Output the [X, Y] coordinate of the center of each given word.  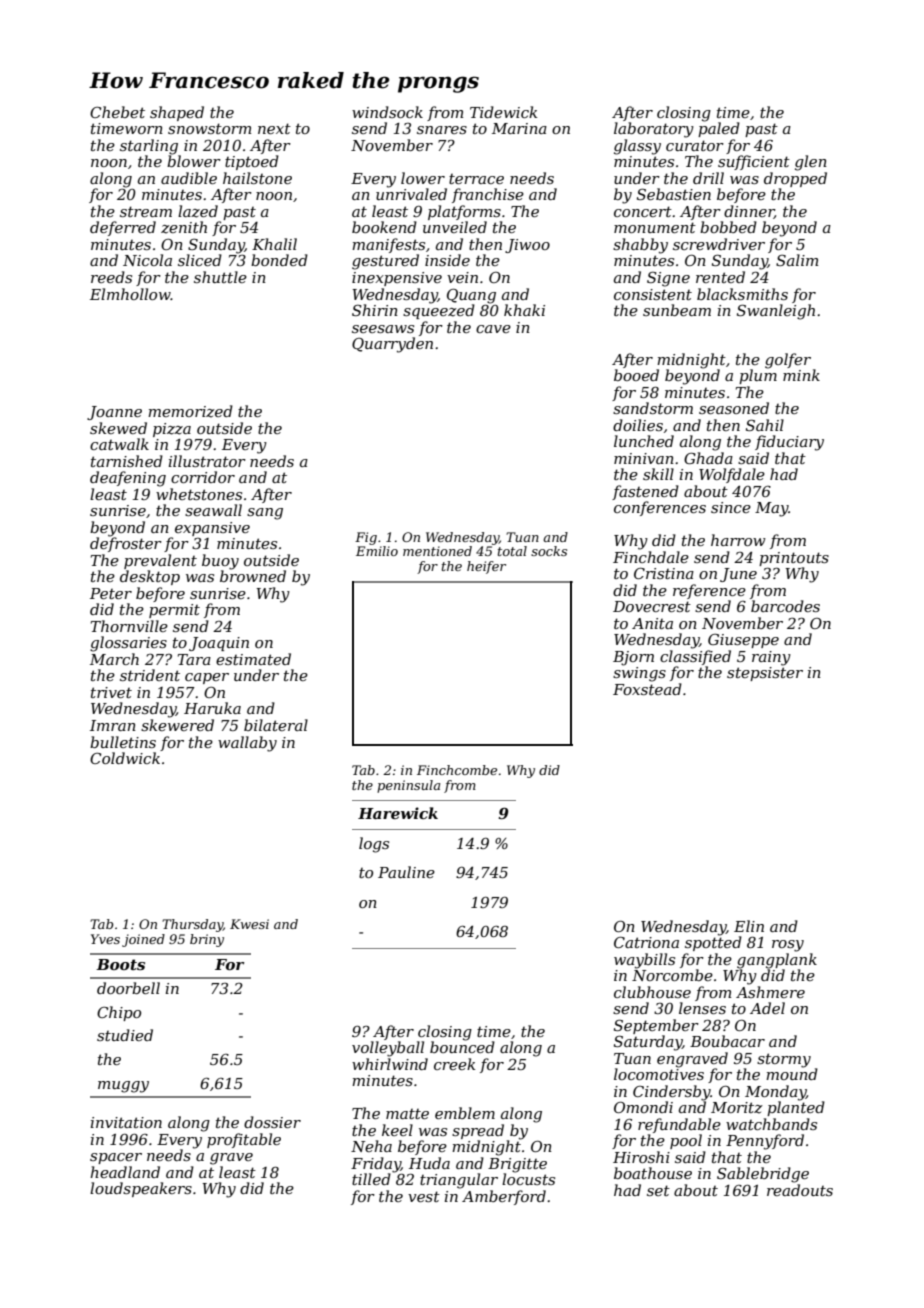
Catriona [646, 942]
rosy [788, 946]
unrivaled [411, 194]
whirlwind [390, 1064]
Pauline [406, 872]
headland [125, 1172]
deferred [123, 228]
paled [719, 129]
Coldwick [125, 758]
